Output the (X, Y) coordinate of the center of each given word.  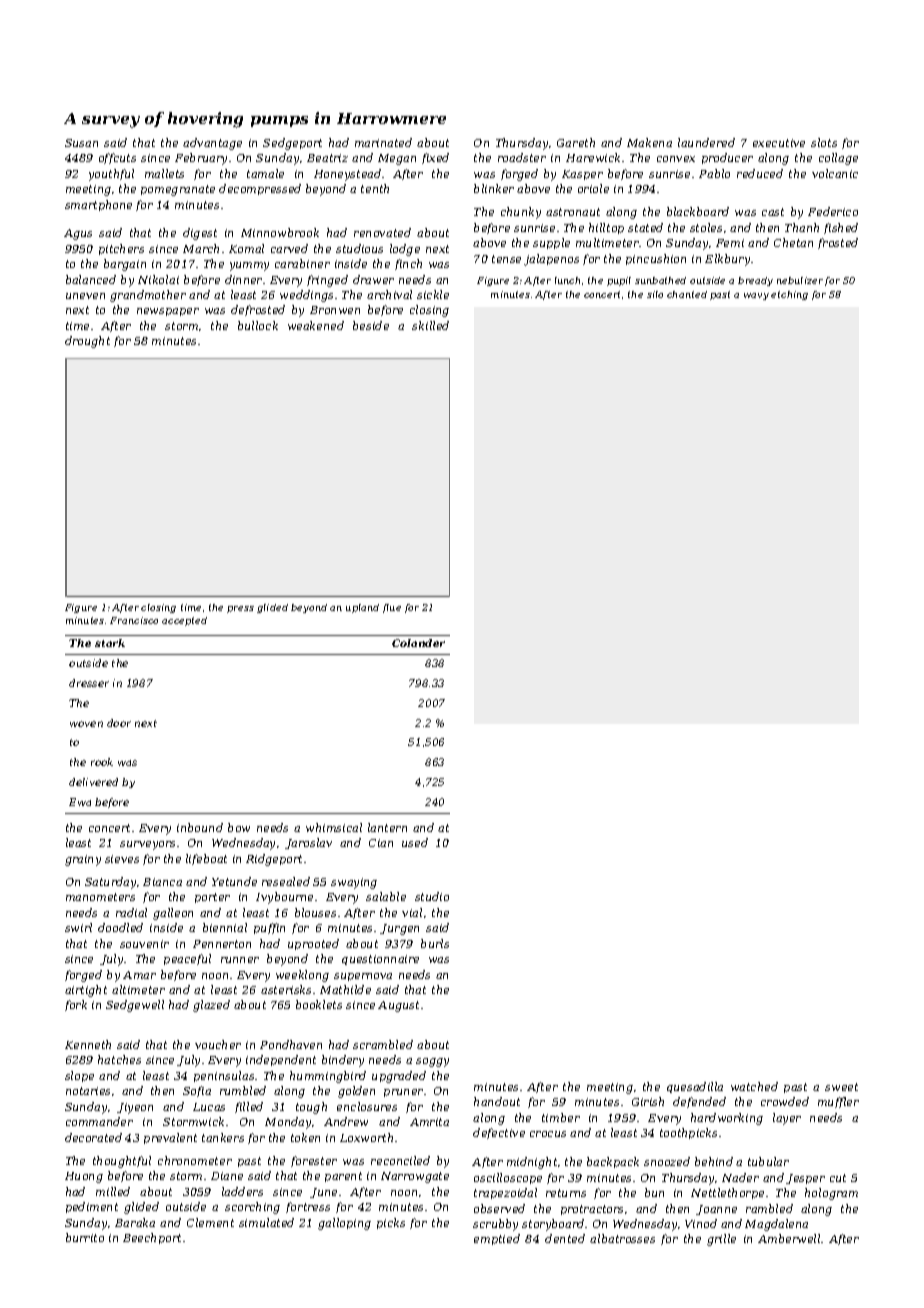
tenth (375, 188)
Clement (210, 1222)
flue (392, 608)
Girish (648, 1101)
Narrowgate (415, 1177)
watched (754, 1086)
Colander (418, 643)
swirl (78, 927)
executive (779, 143)
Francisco (134, 620)
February (201, 159)
